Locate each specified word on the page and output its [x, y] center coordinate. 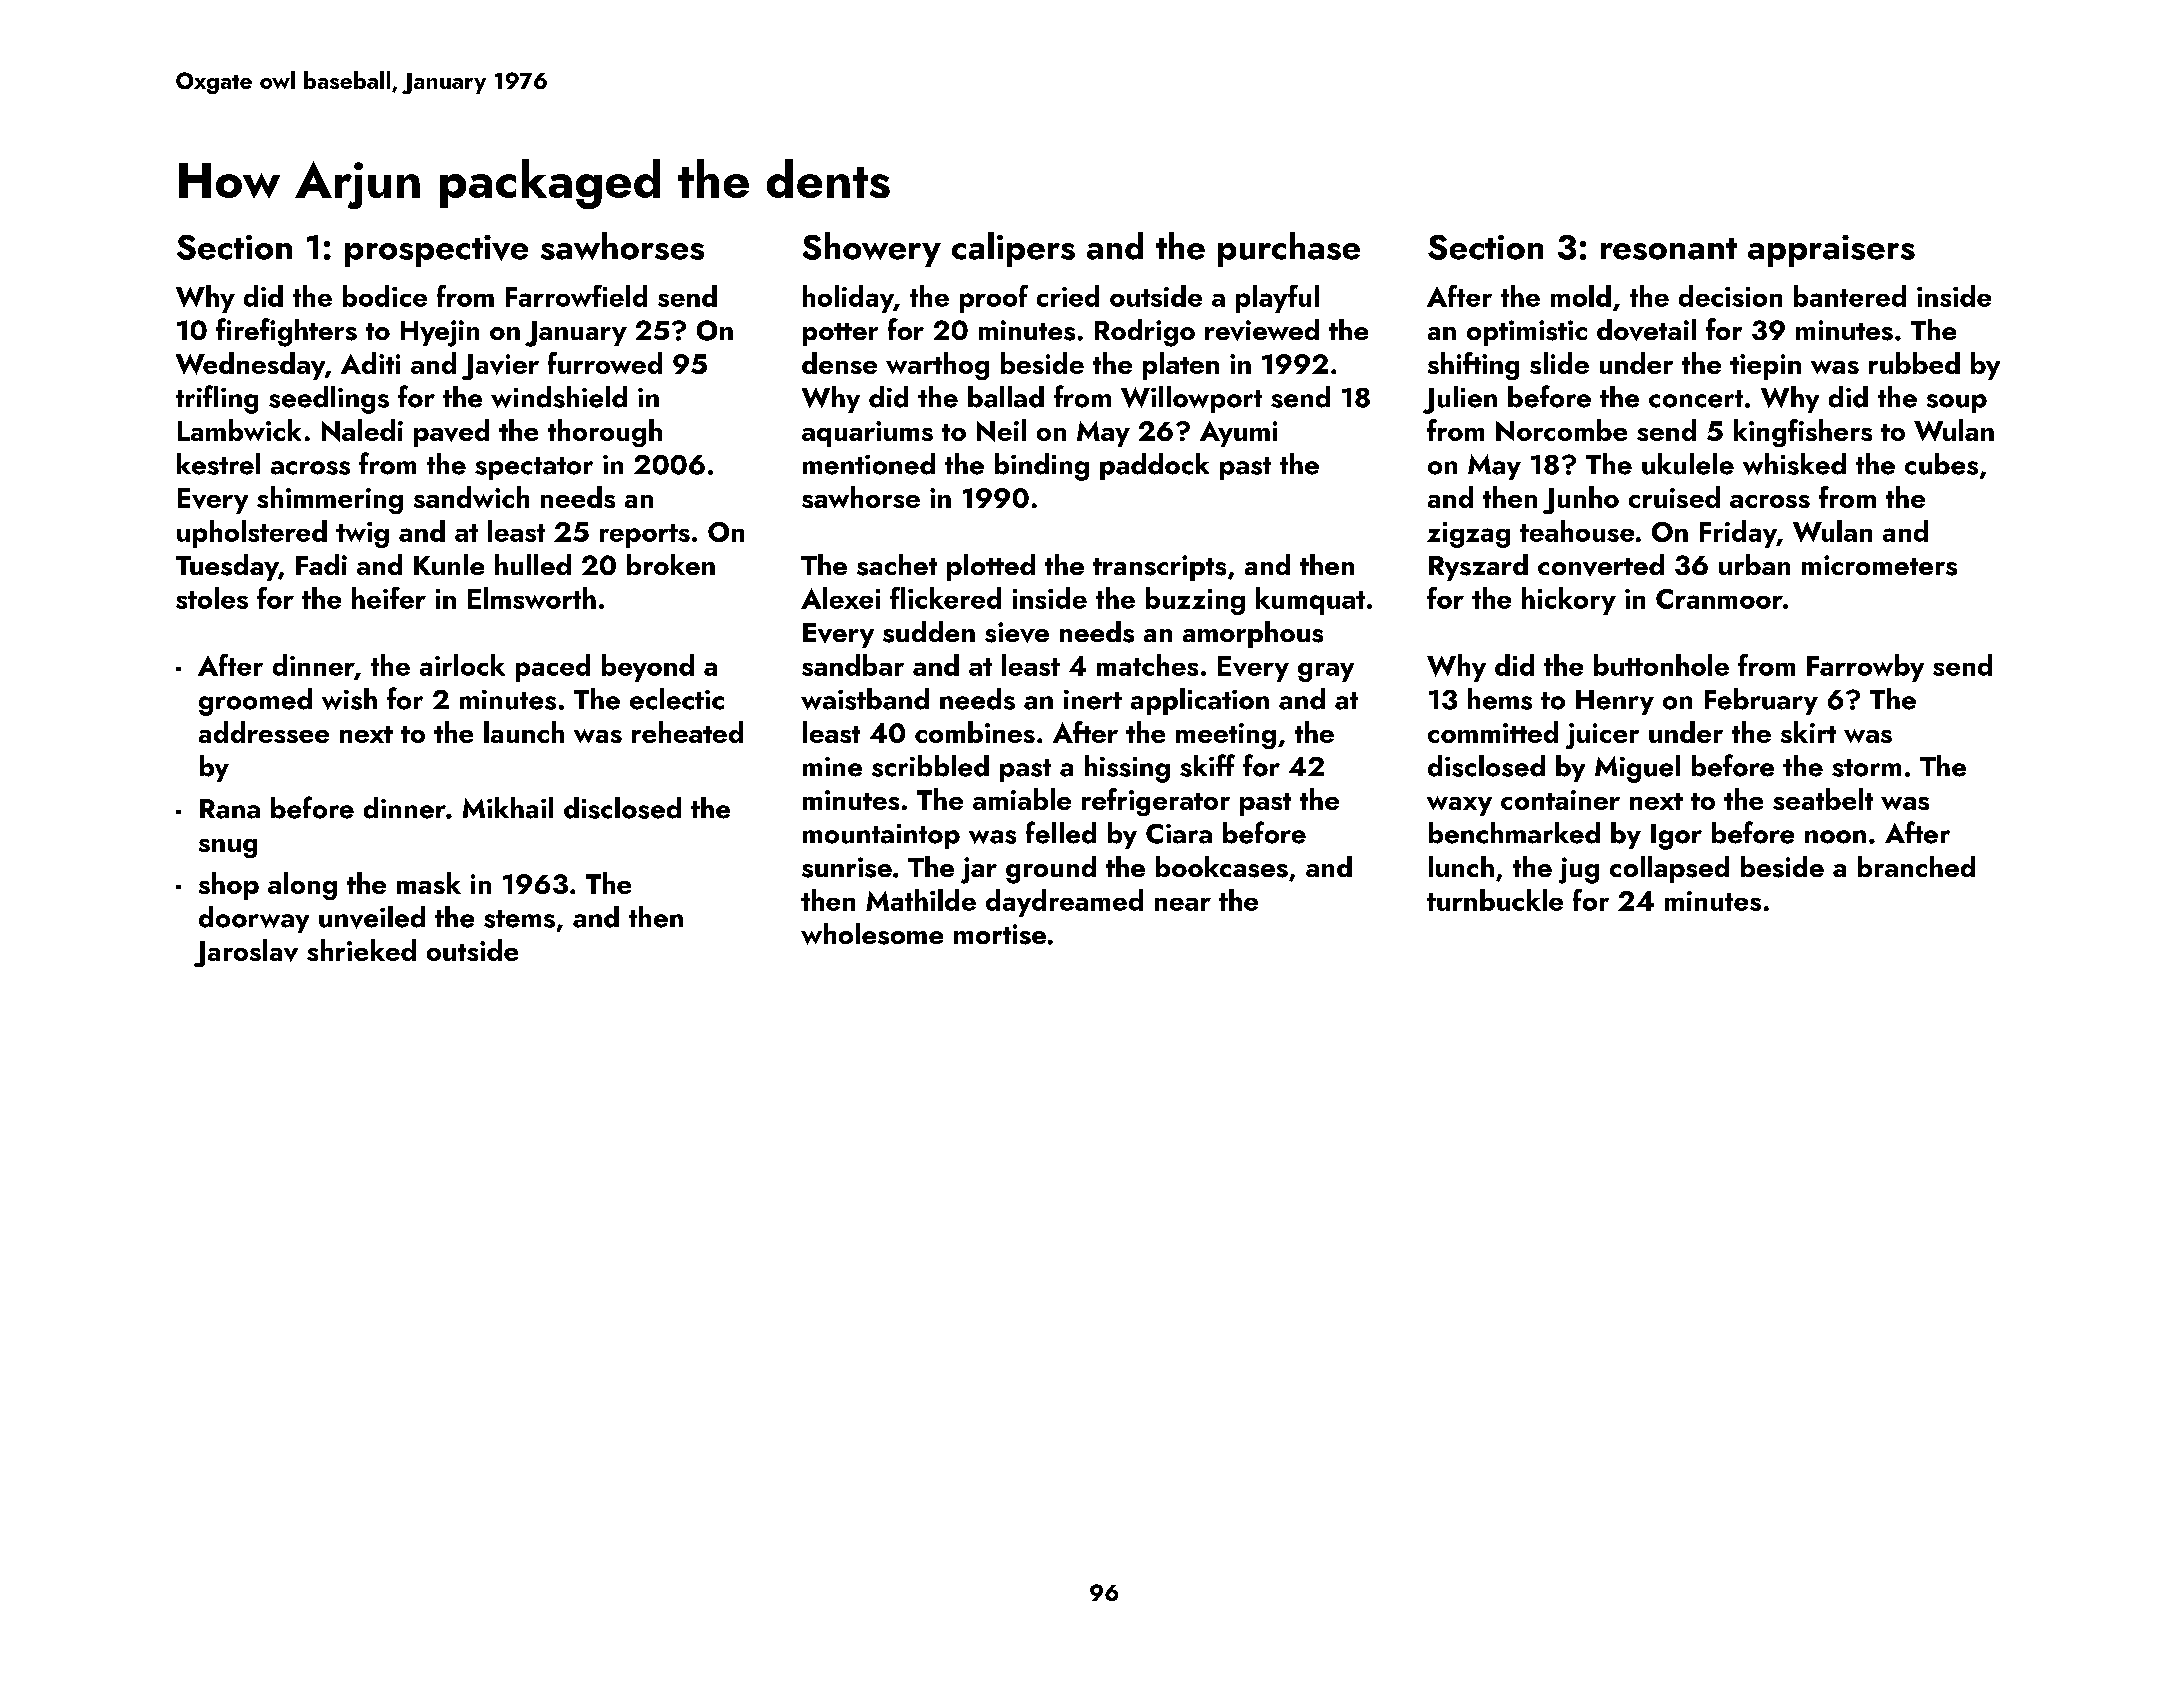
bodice [385, 296]
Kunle [449, 564]
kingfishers [1803, 433]
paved [451, 433]
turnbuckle [1495, 900]
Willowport [1191, 399]
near [1183, 904]
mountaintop [881, 836]
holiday [848, 299]
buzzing [1195, 601]
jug [1579, 870]
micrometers [1879, 565]
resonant [1669, 249]
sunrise [847, 867]
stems [519, 919]
